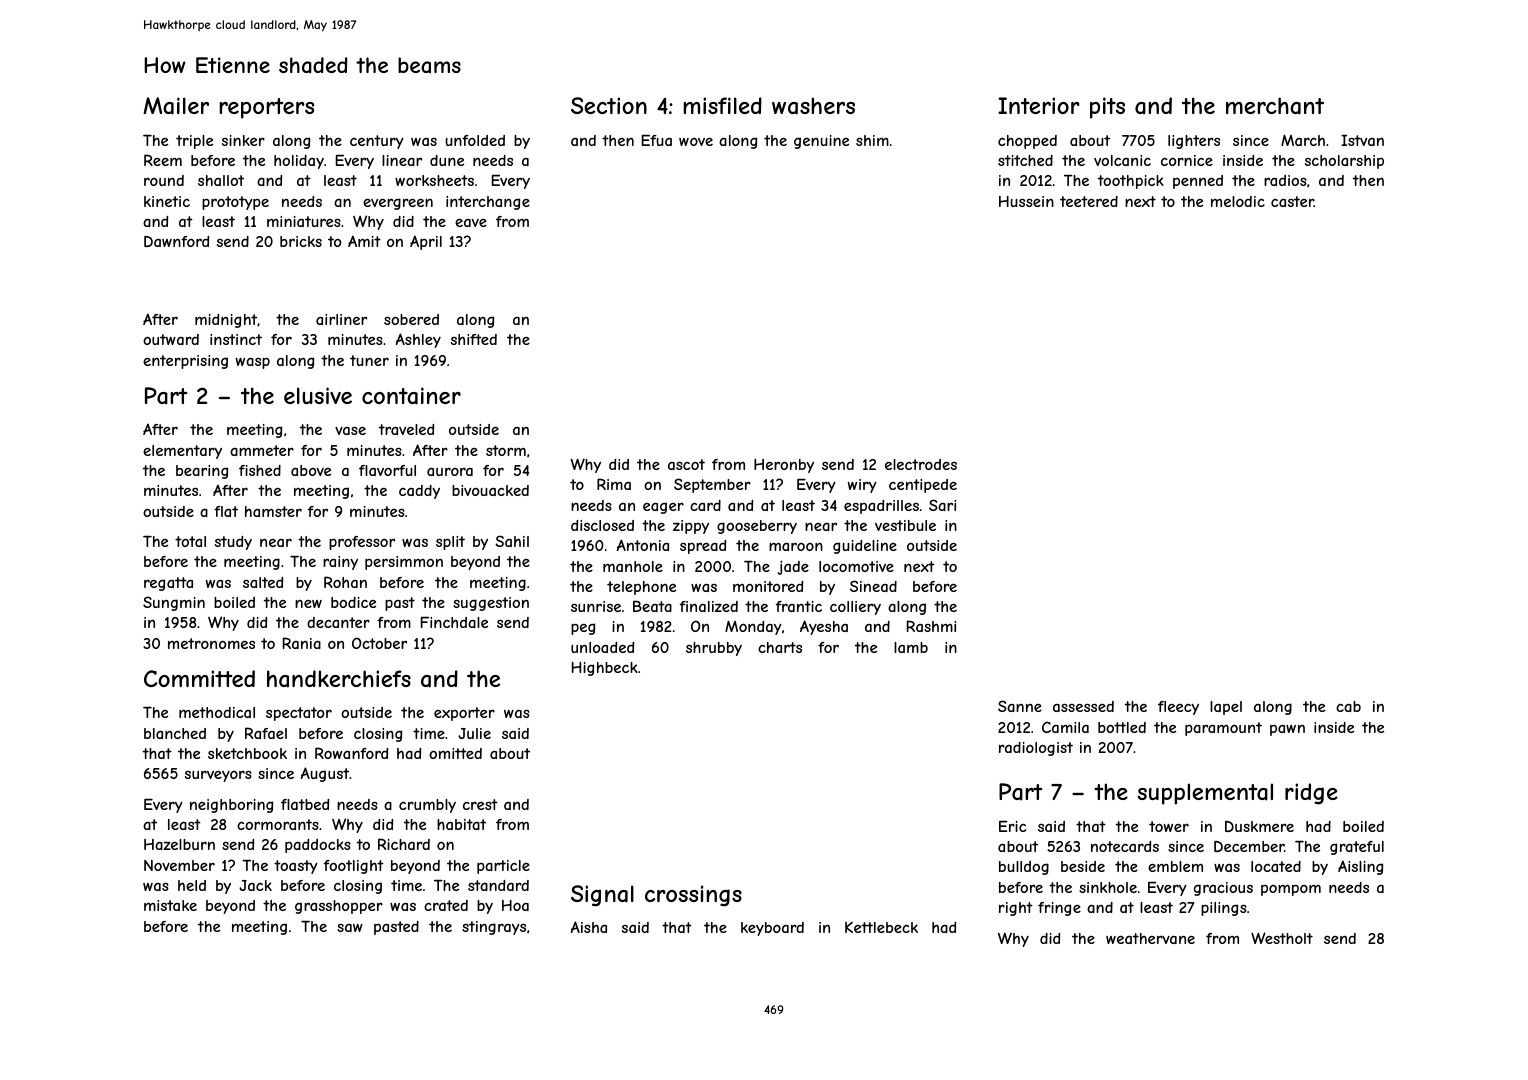  I want to click on charts, so click(780, 647).
